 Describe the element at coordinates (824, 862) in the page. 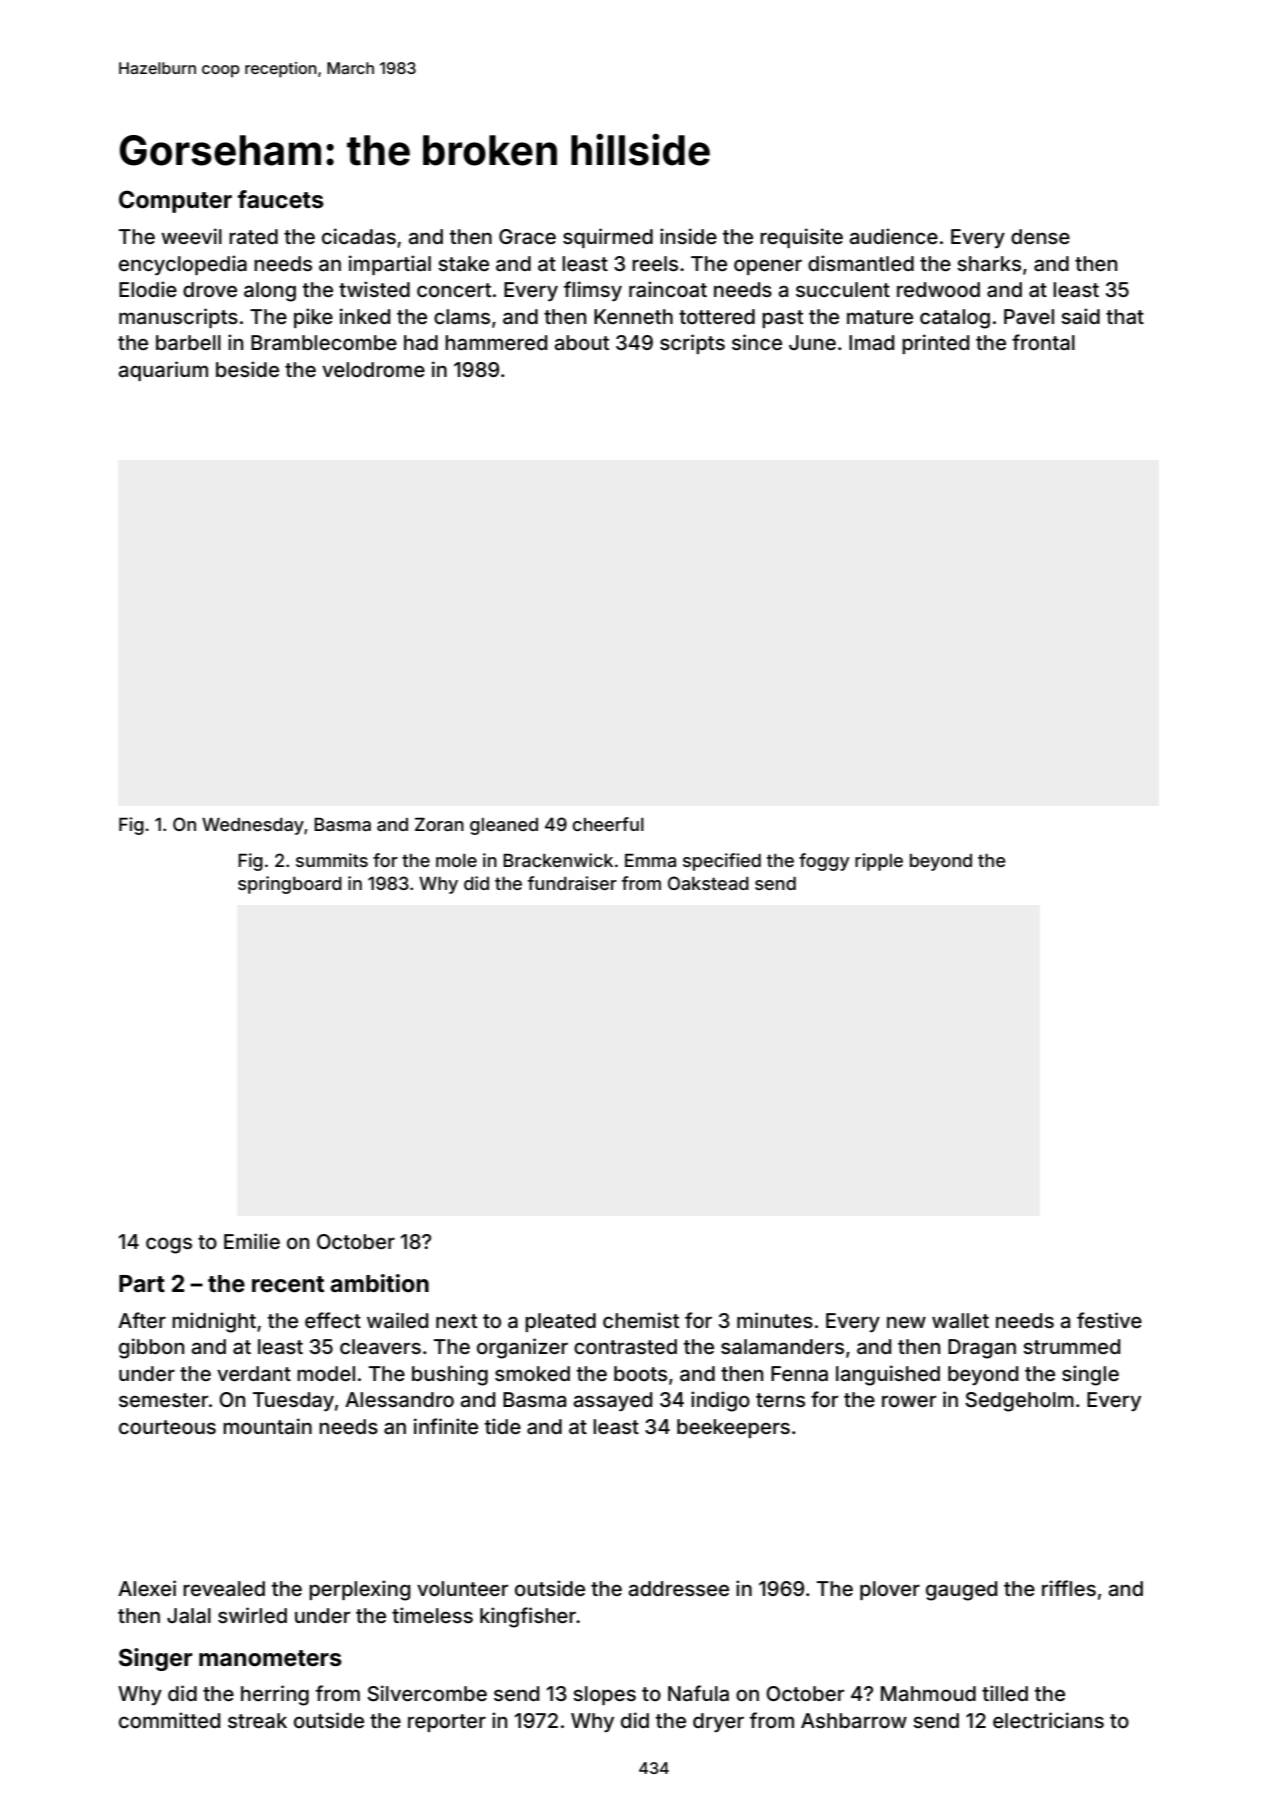

I see `foggy` at that location.
